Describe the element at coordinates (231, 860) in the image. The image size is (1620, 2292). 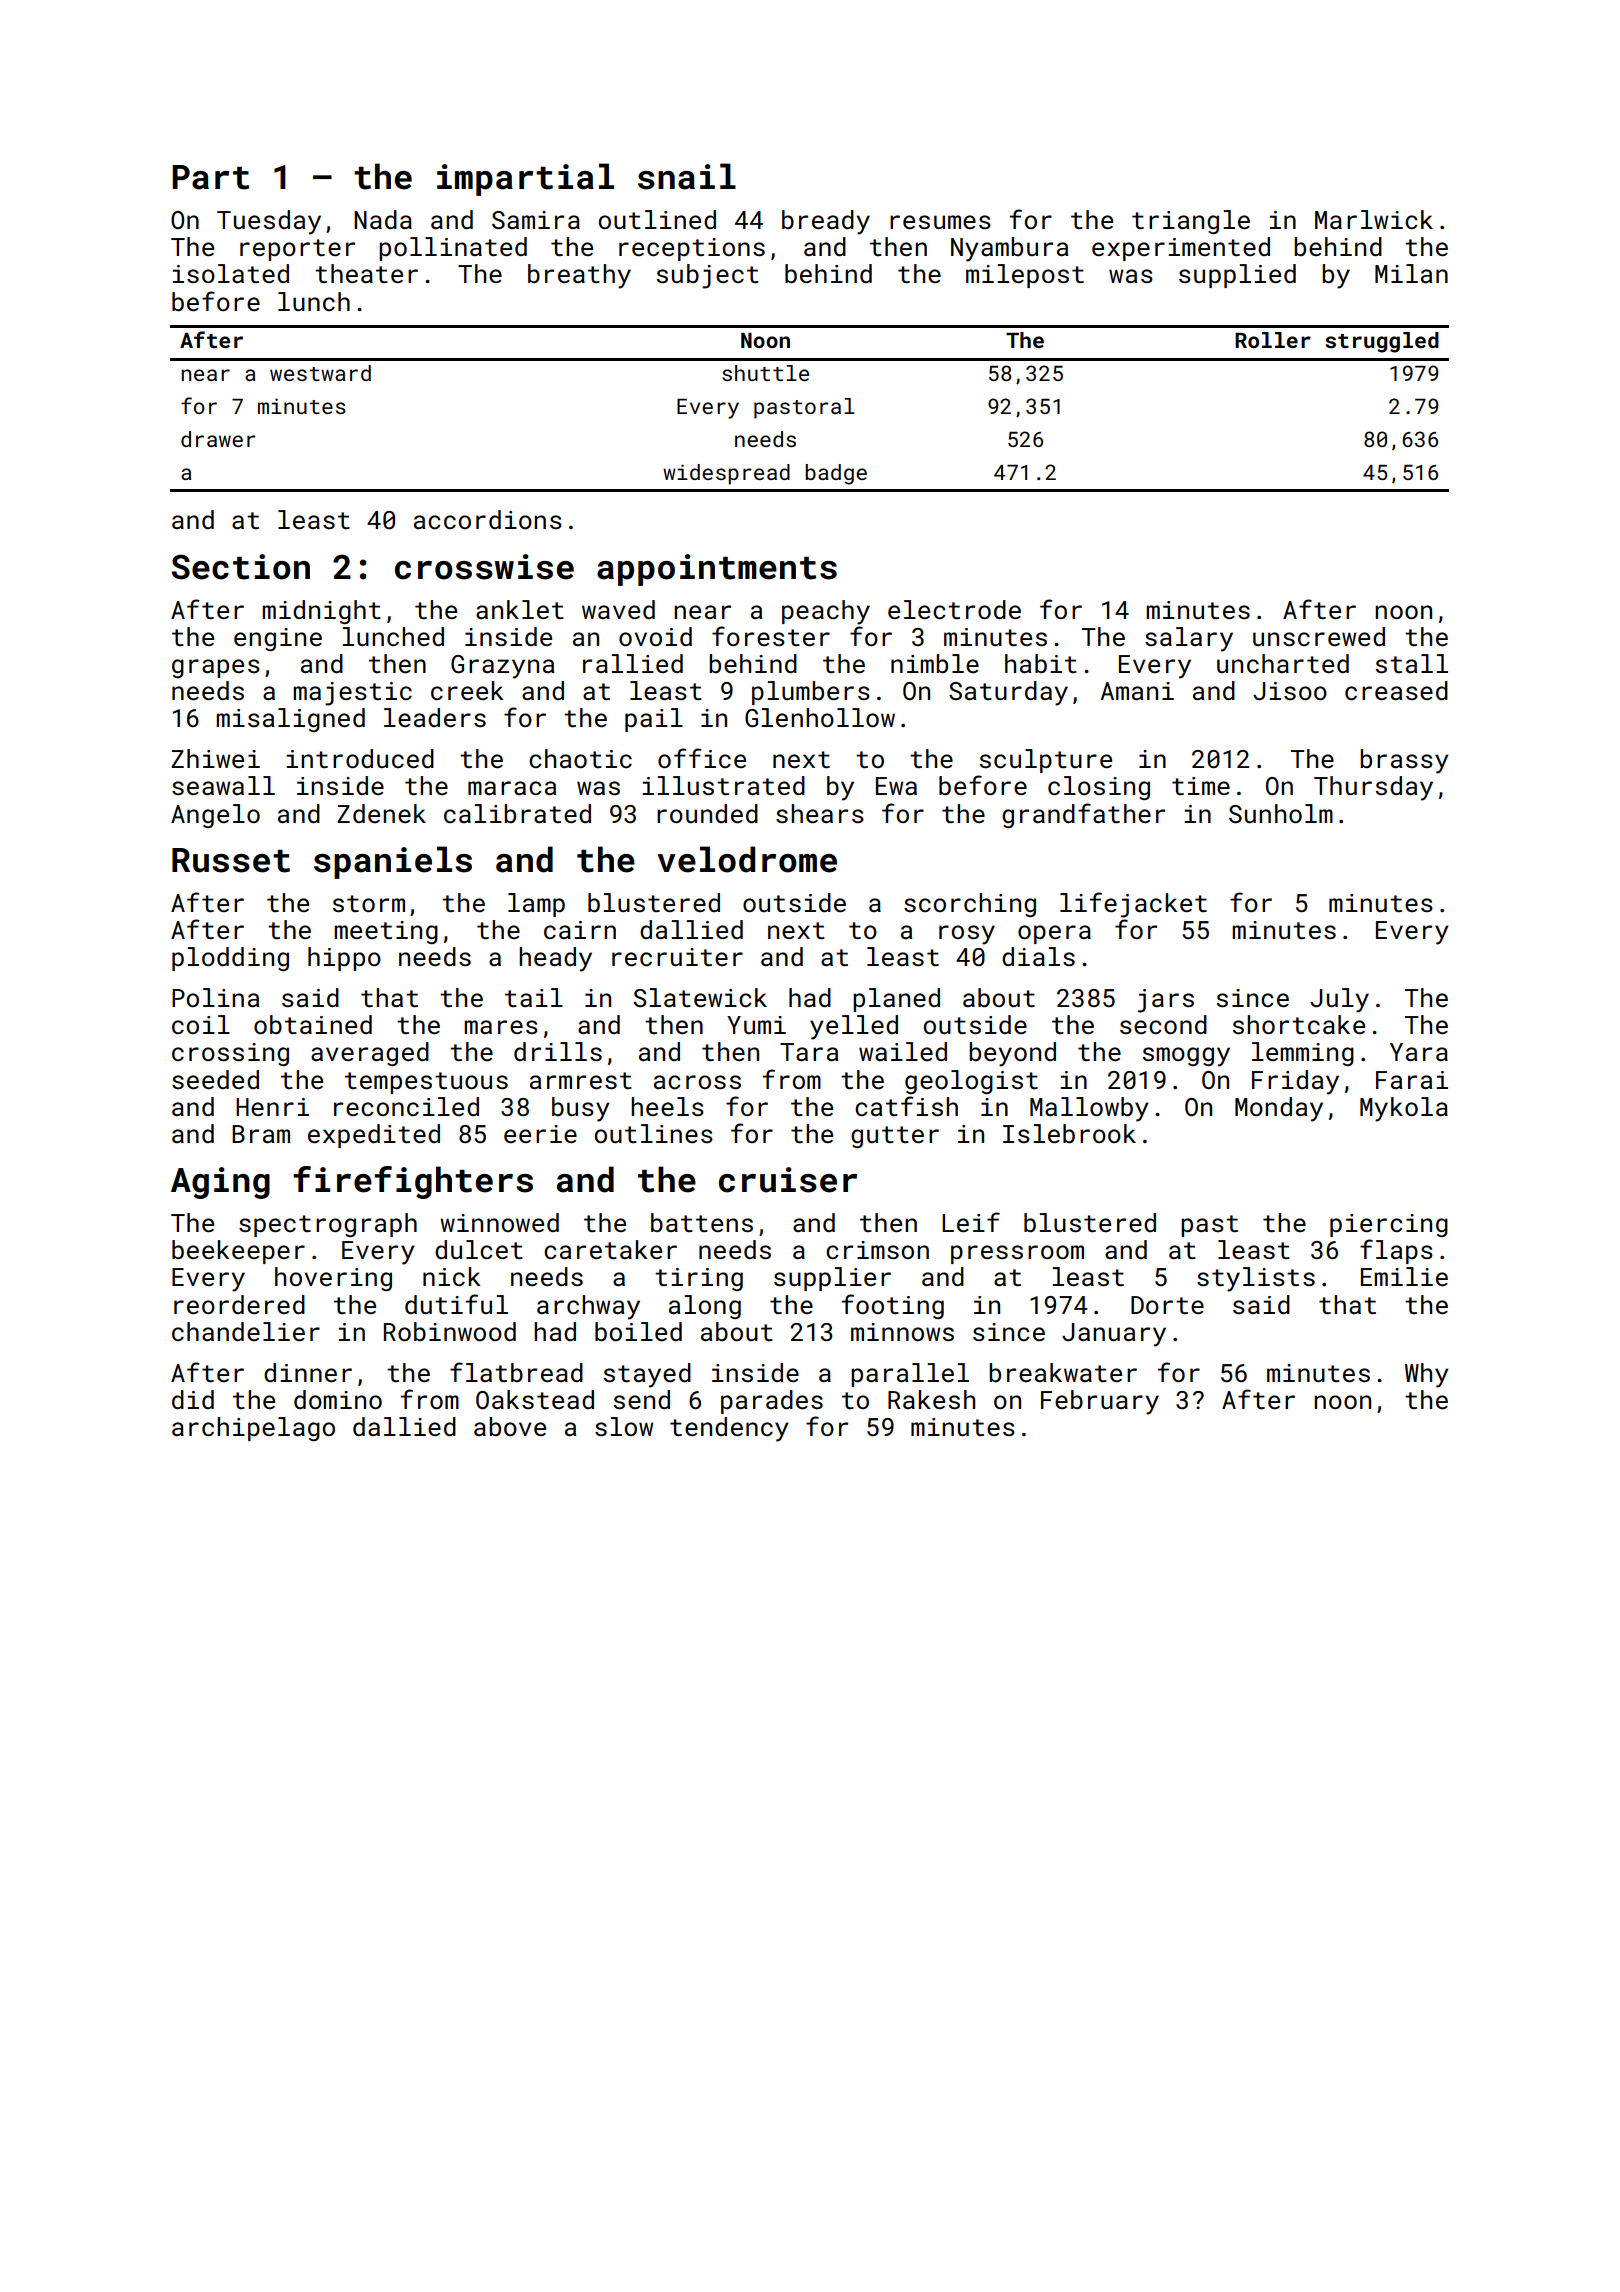
I see `Russet` at that location.
